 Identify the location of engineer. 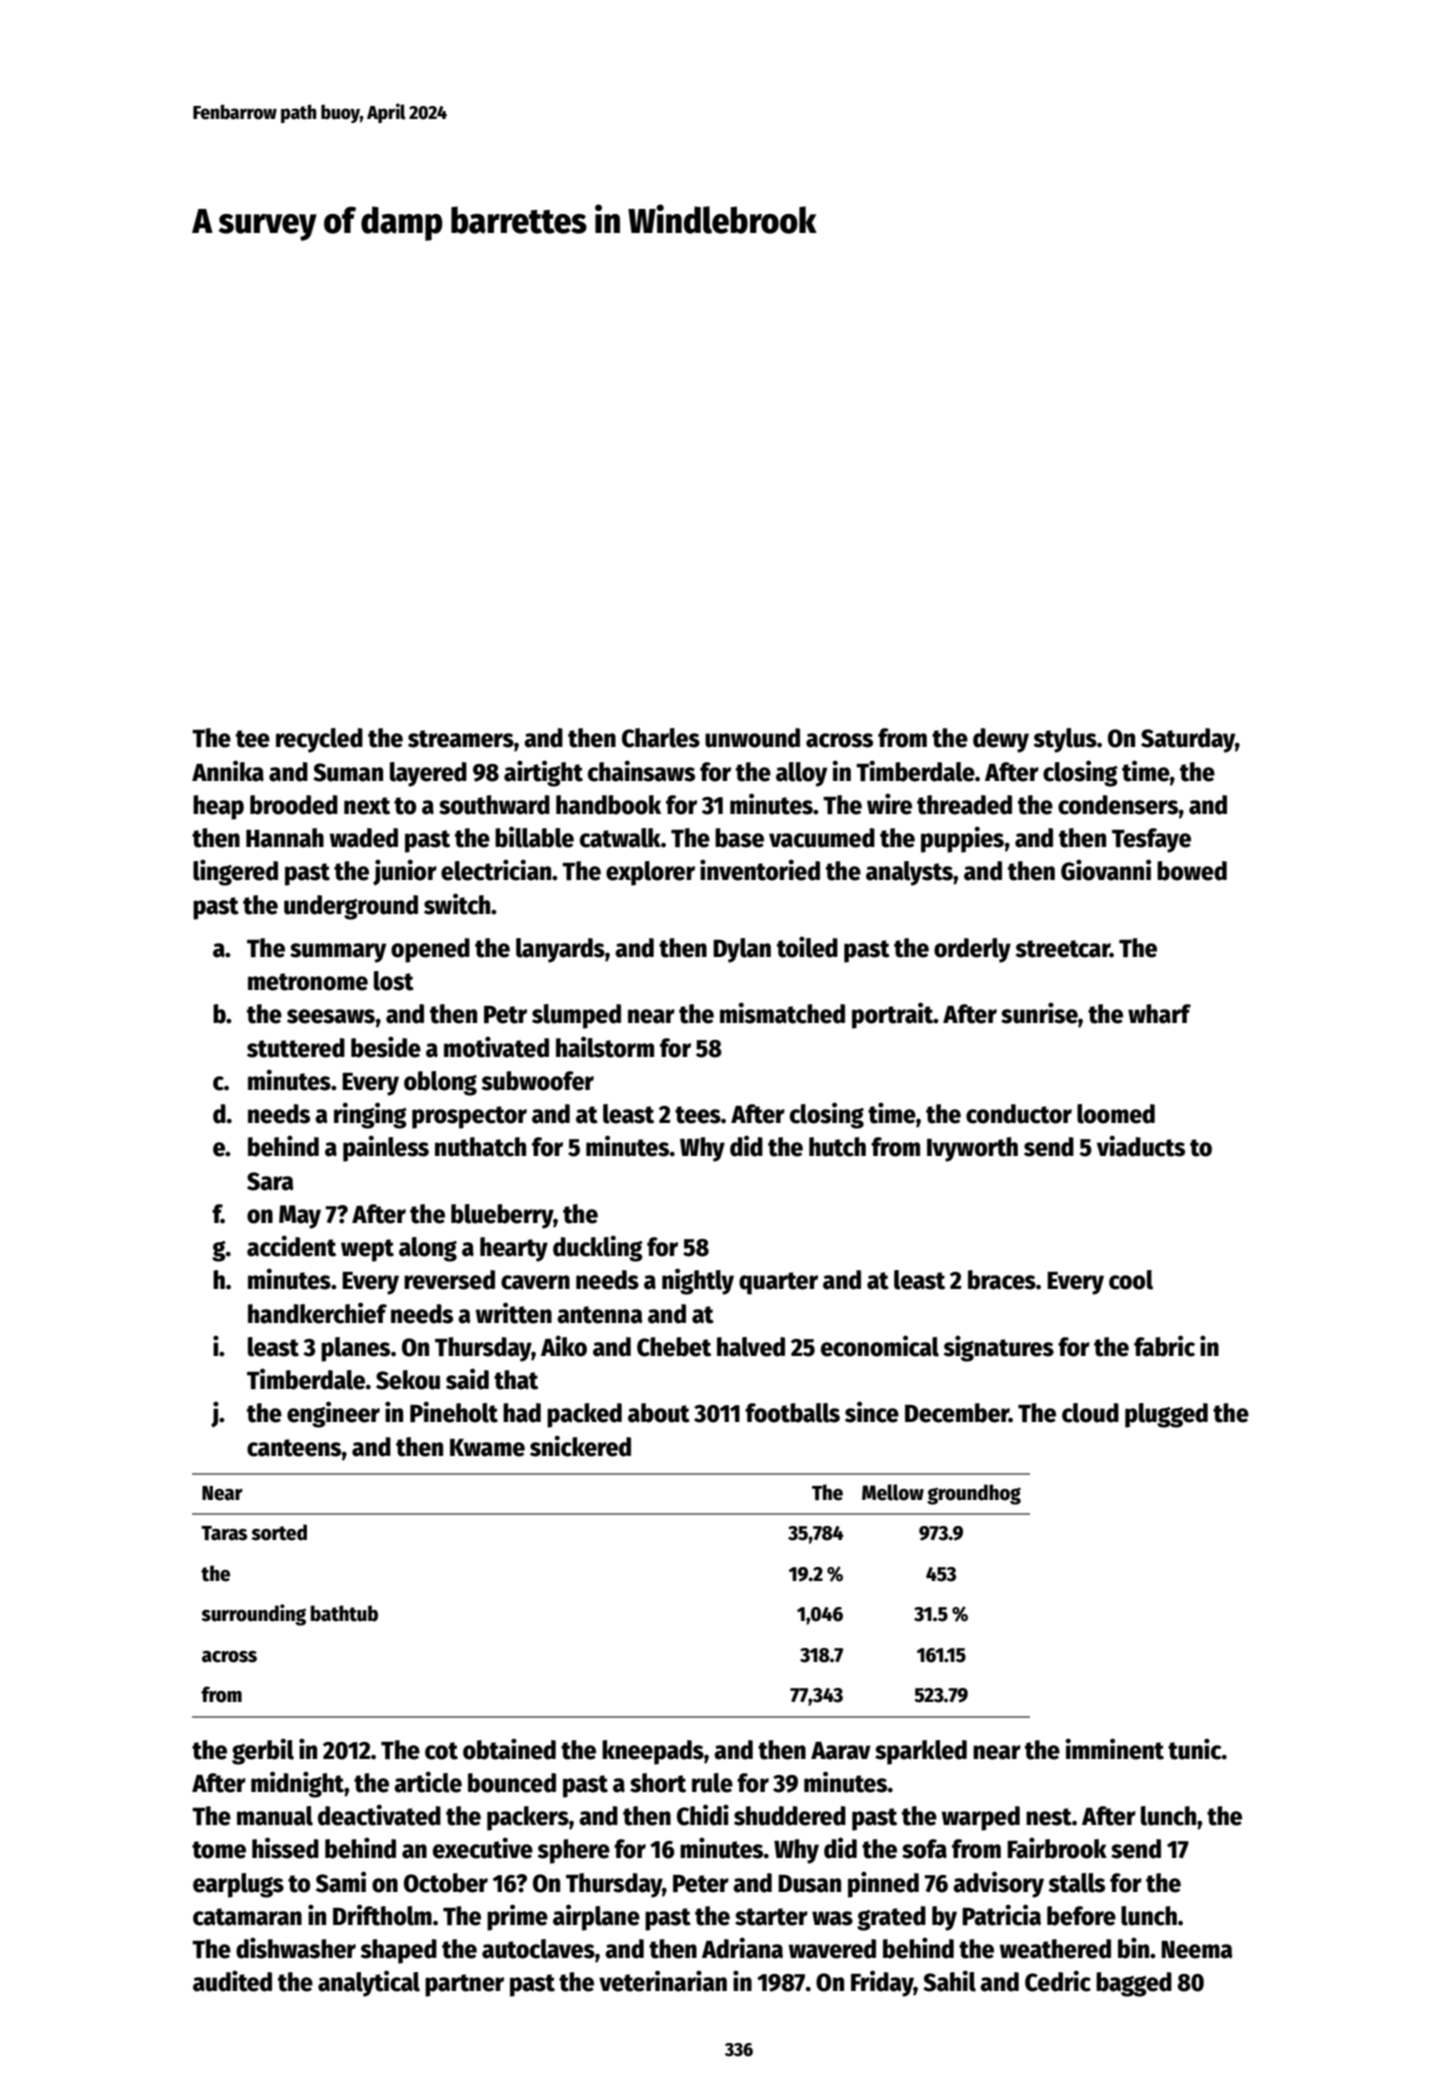
(333, 1414).
